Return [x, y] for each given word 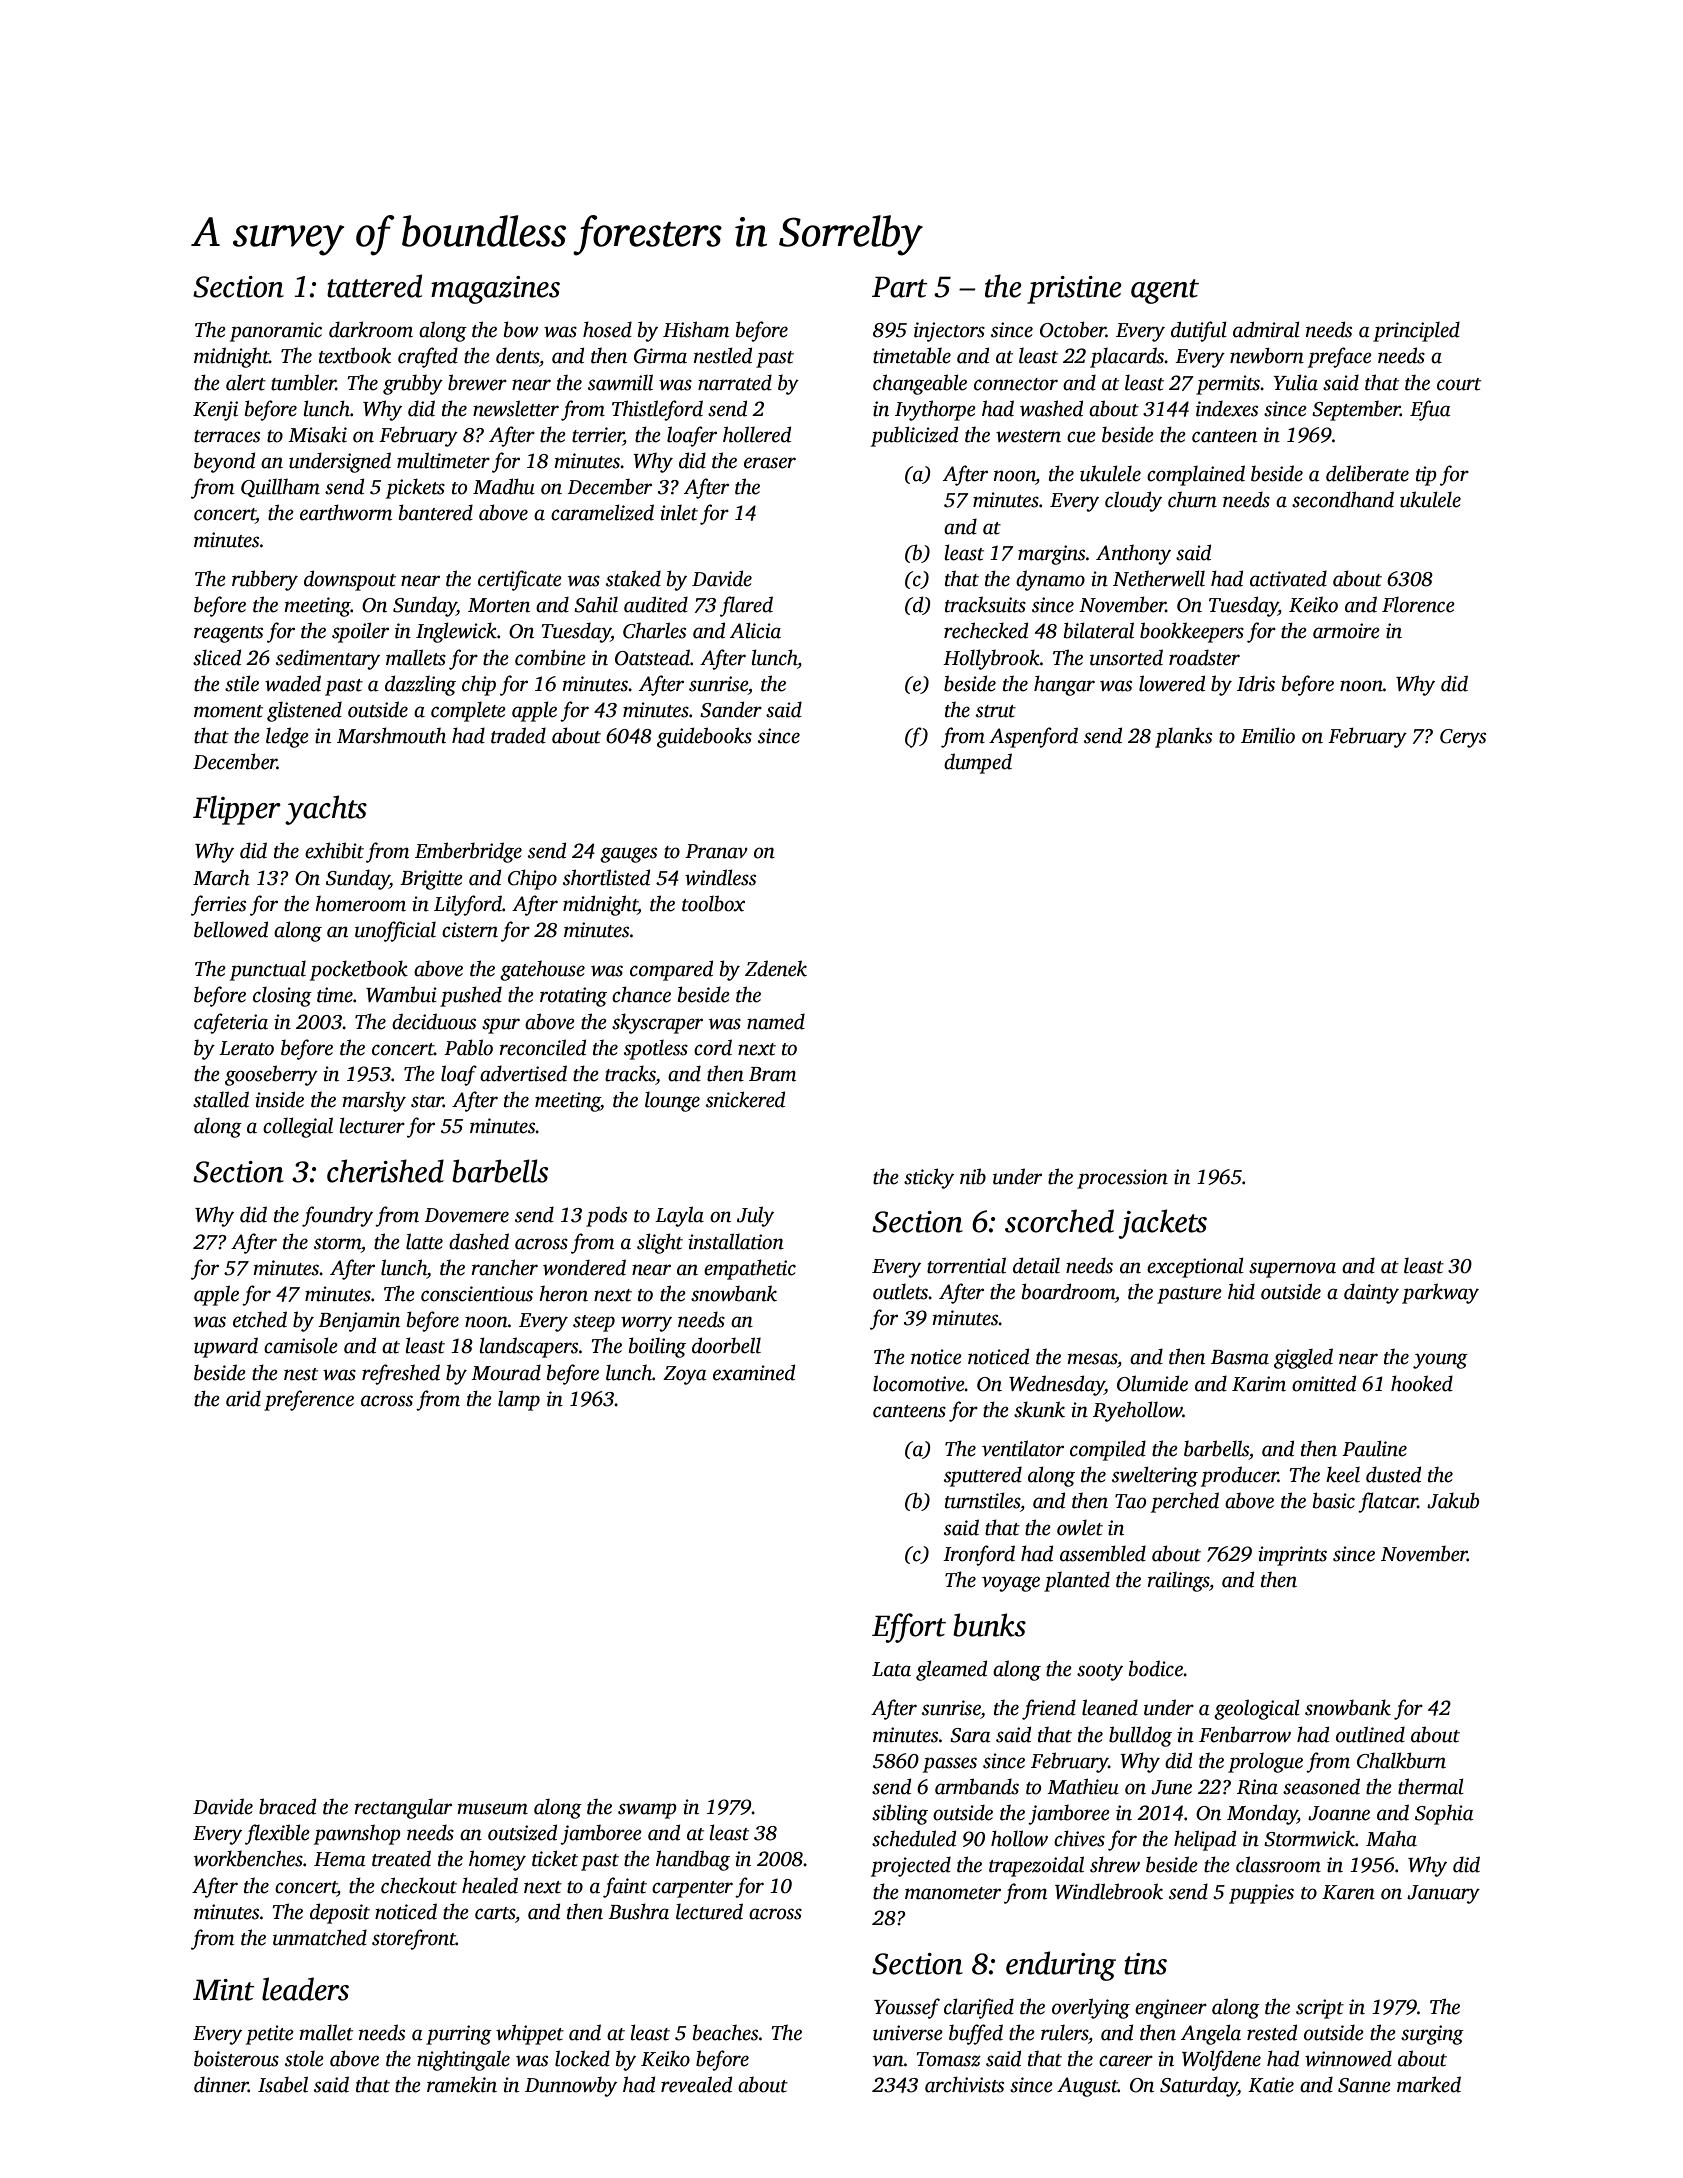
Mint [224, 1990]
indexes [1227, 408]
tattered [374, 286]
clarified [979, 2008]
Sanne [1364, 2085]
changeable [920, 384]
